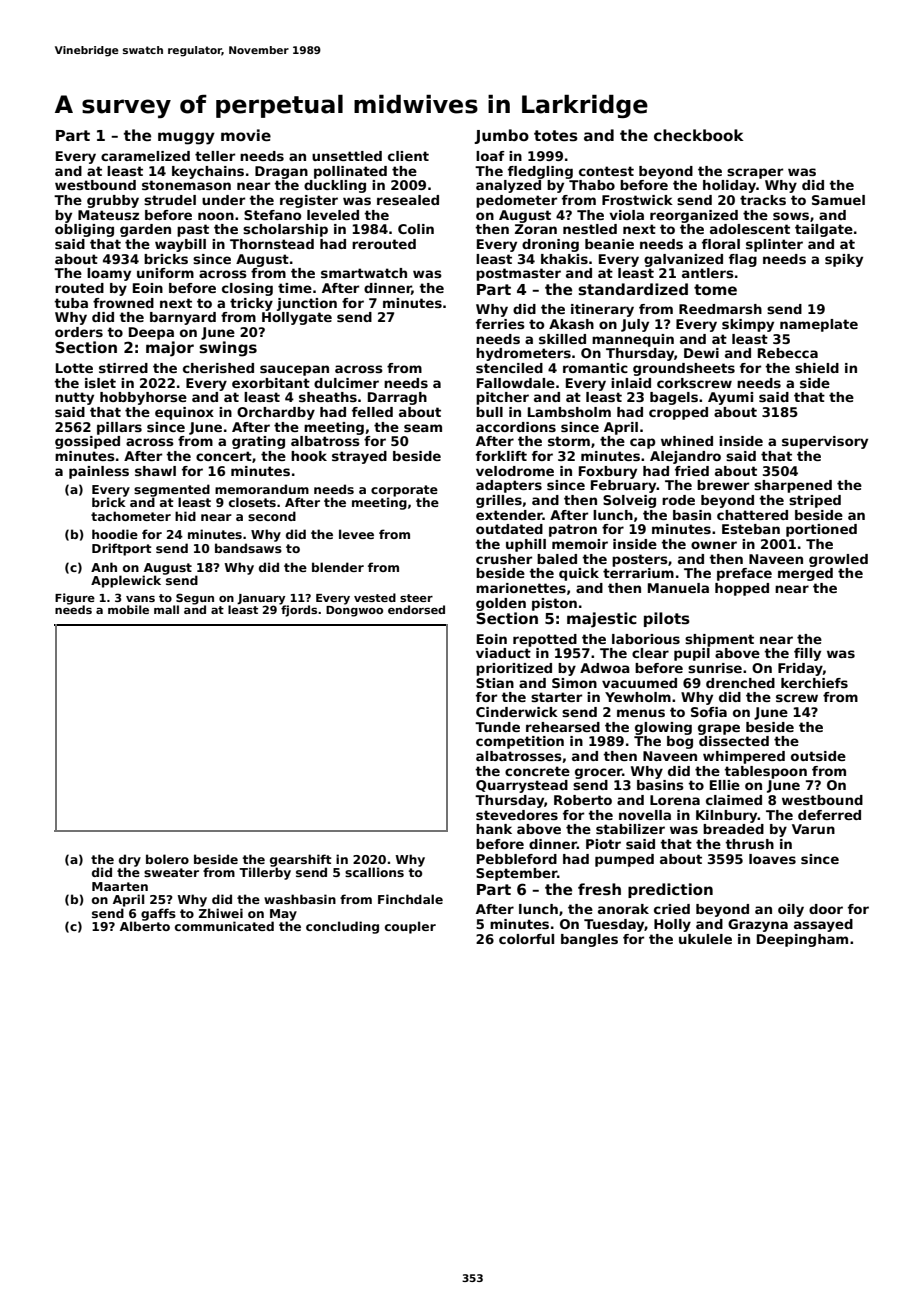 This image has width=924, height=1308. I want to click on Friday, so click(800, 669).
